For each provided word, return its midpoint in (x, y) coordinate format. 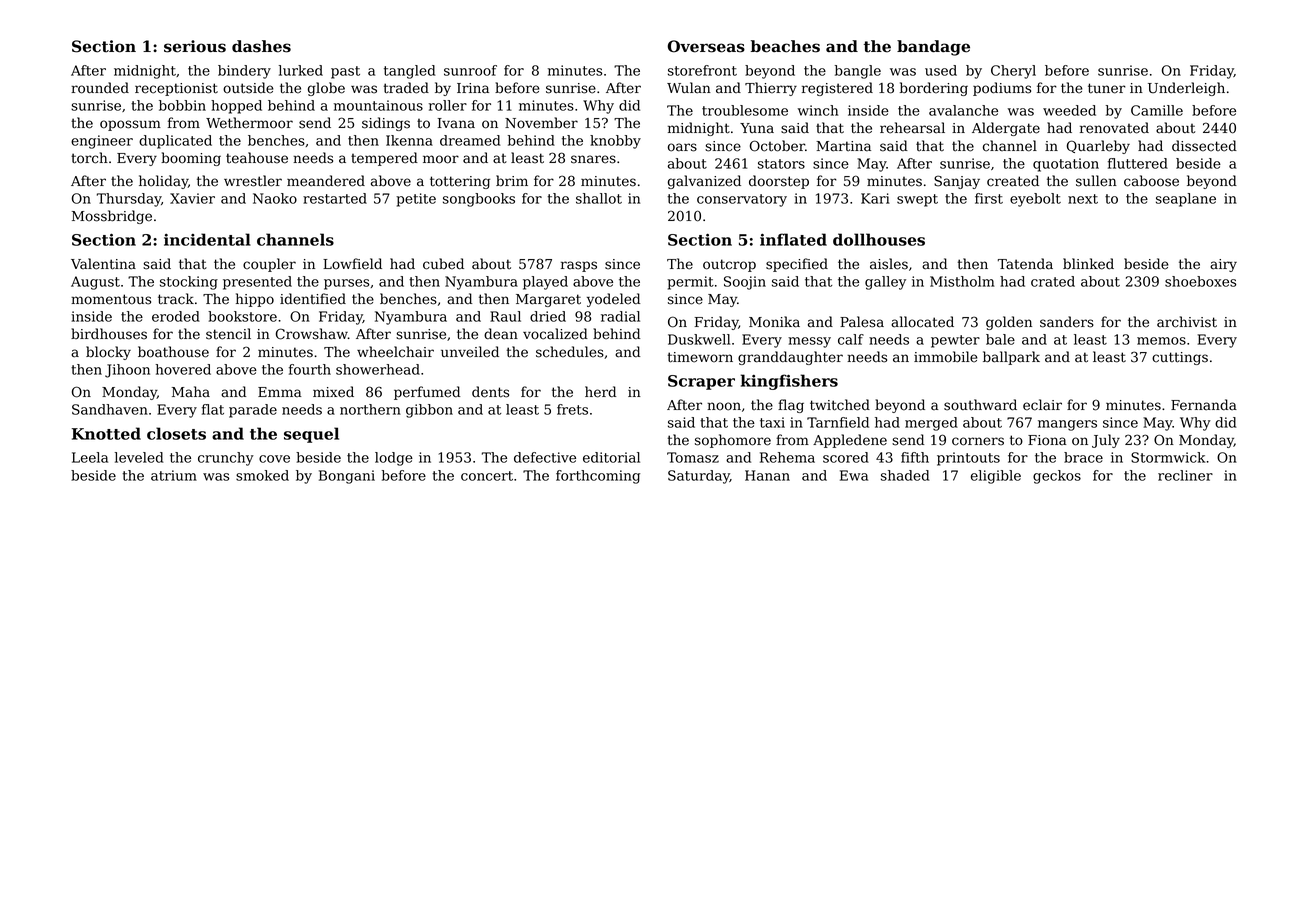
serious (195, 46)
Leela (90, 457)
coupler (269, 265)
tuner (1107, 88)
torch (89, 158)
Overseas (706, 46)
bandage (933, 48)
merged (931, 424)
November (541, 123)
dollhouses (879, 239)
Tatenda (1025, 264)
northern (370, 409)
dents (490, 392)
